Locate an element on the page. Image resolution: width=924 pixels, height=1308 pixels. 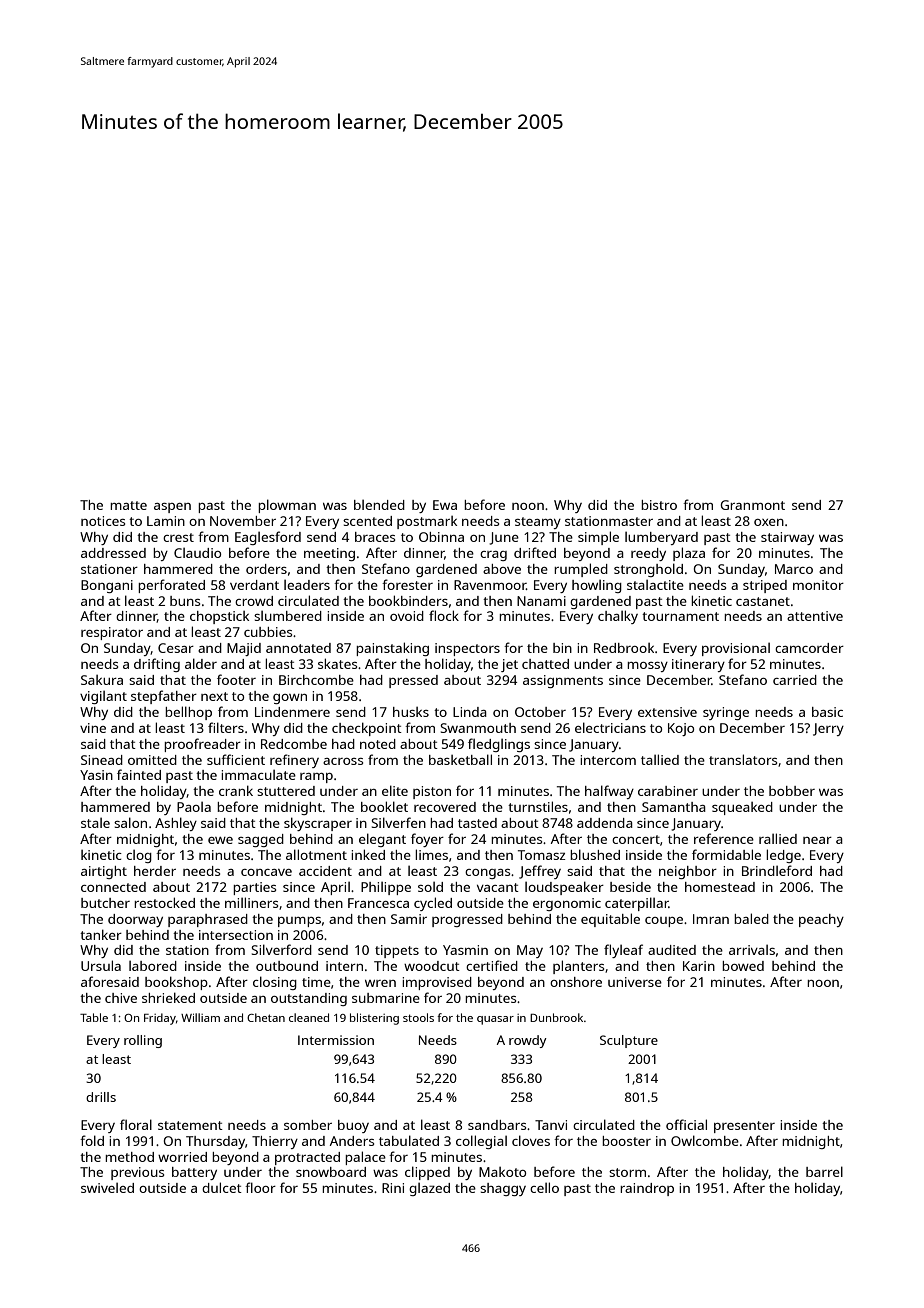
postmark is located at coordinates (427, 522).
